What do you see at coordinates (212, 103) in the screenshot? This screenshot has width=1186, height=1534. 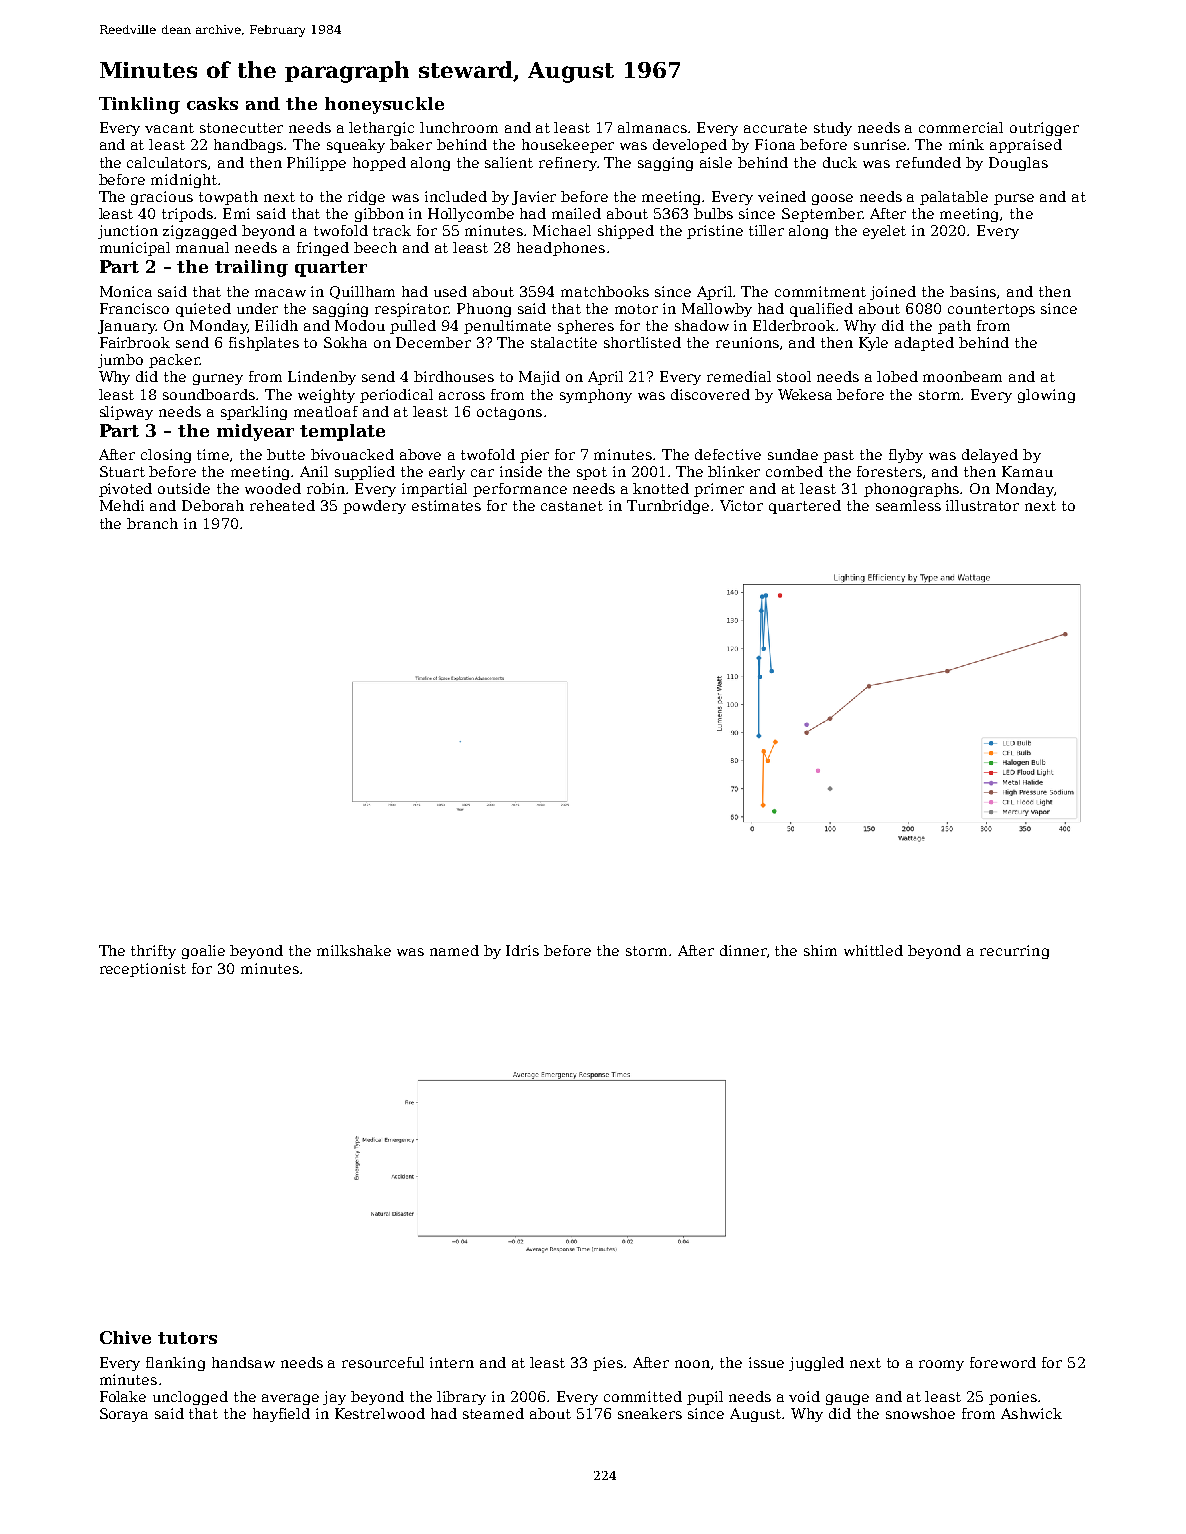 I see `casks` at bounding box center [212, 103].
